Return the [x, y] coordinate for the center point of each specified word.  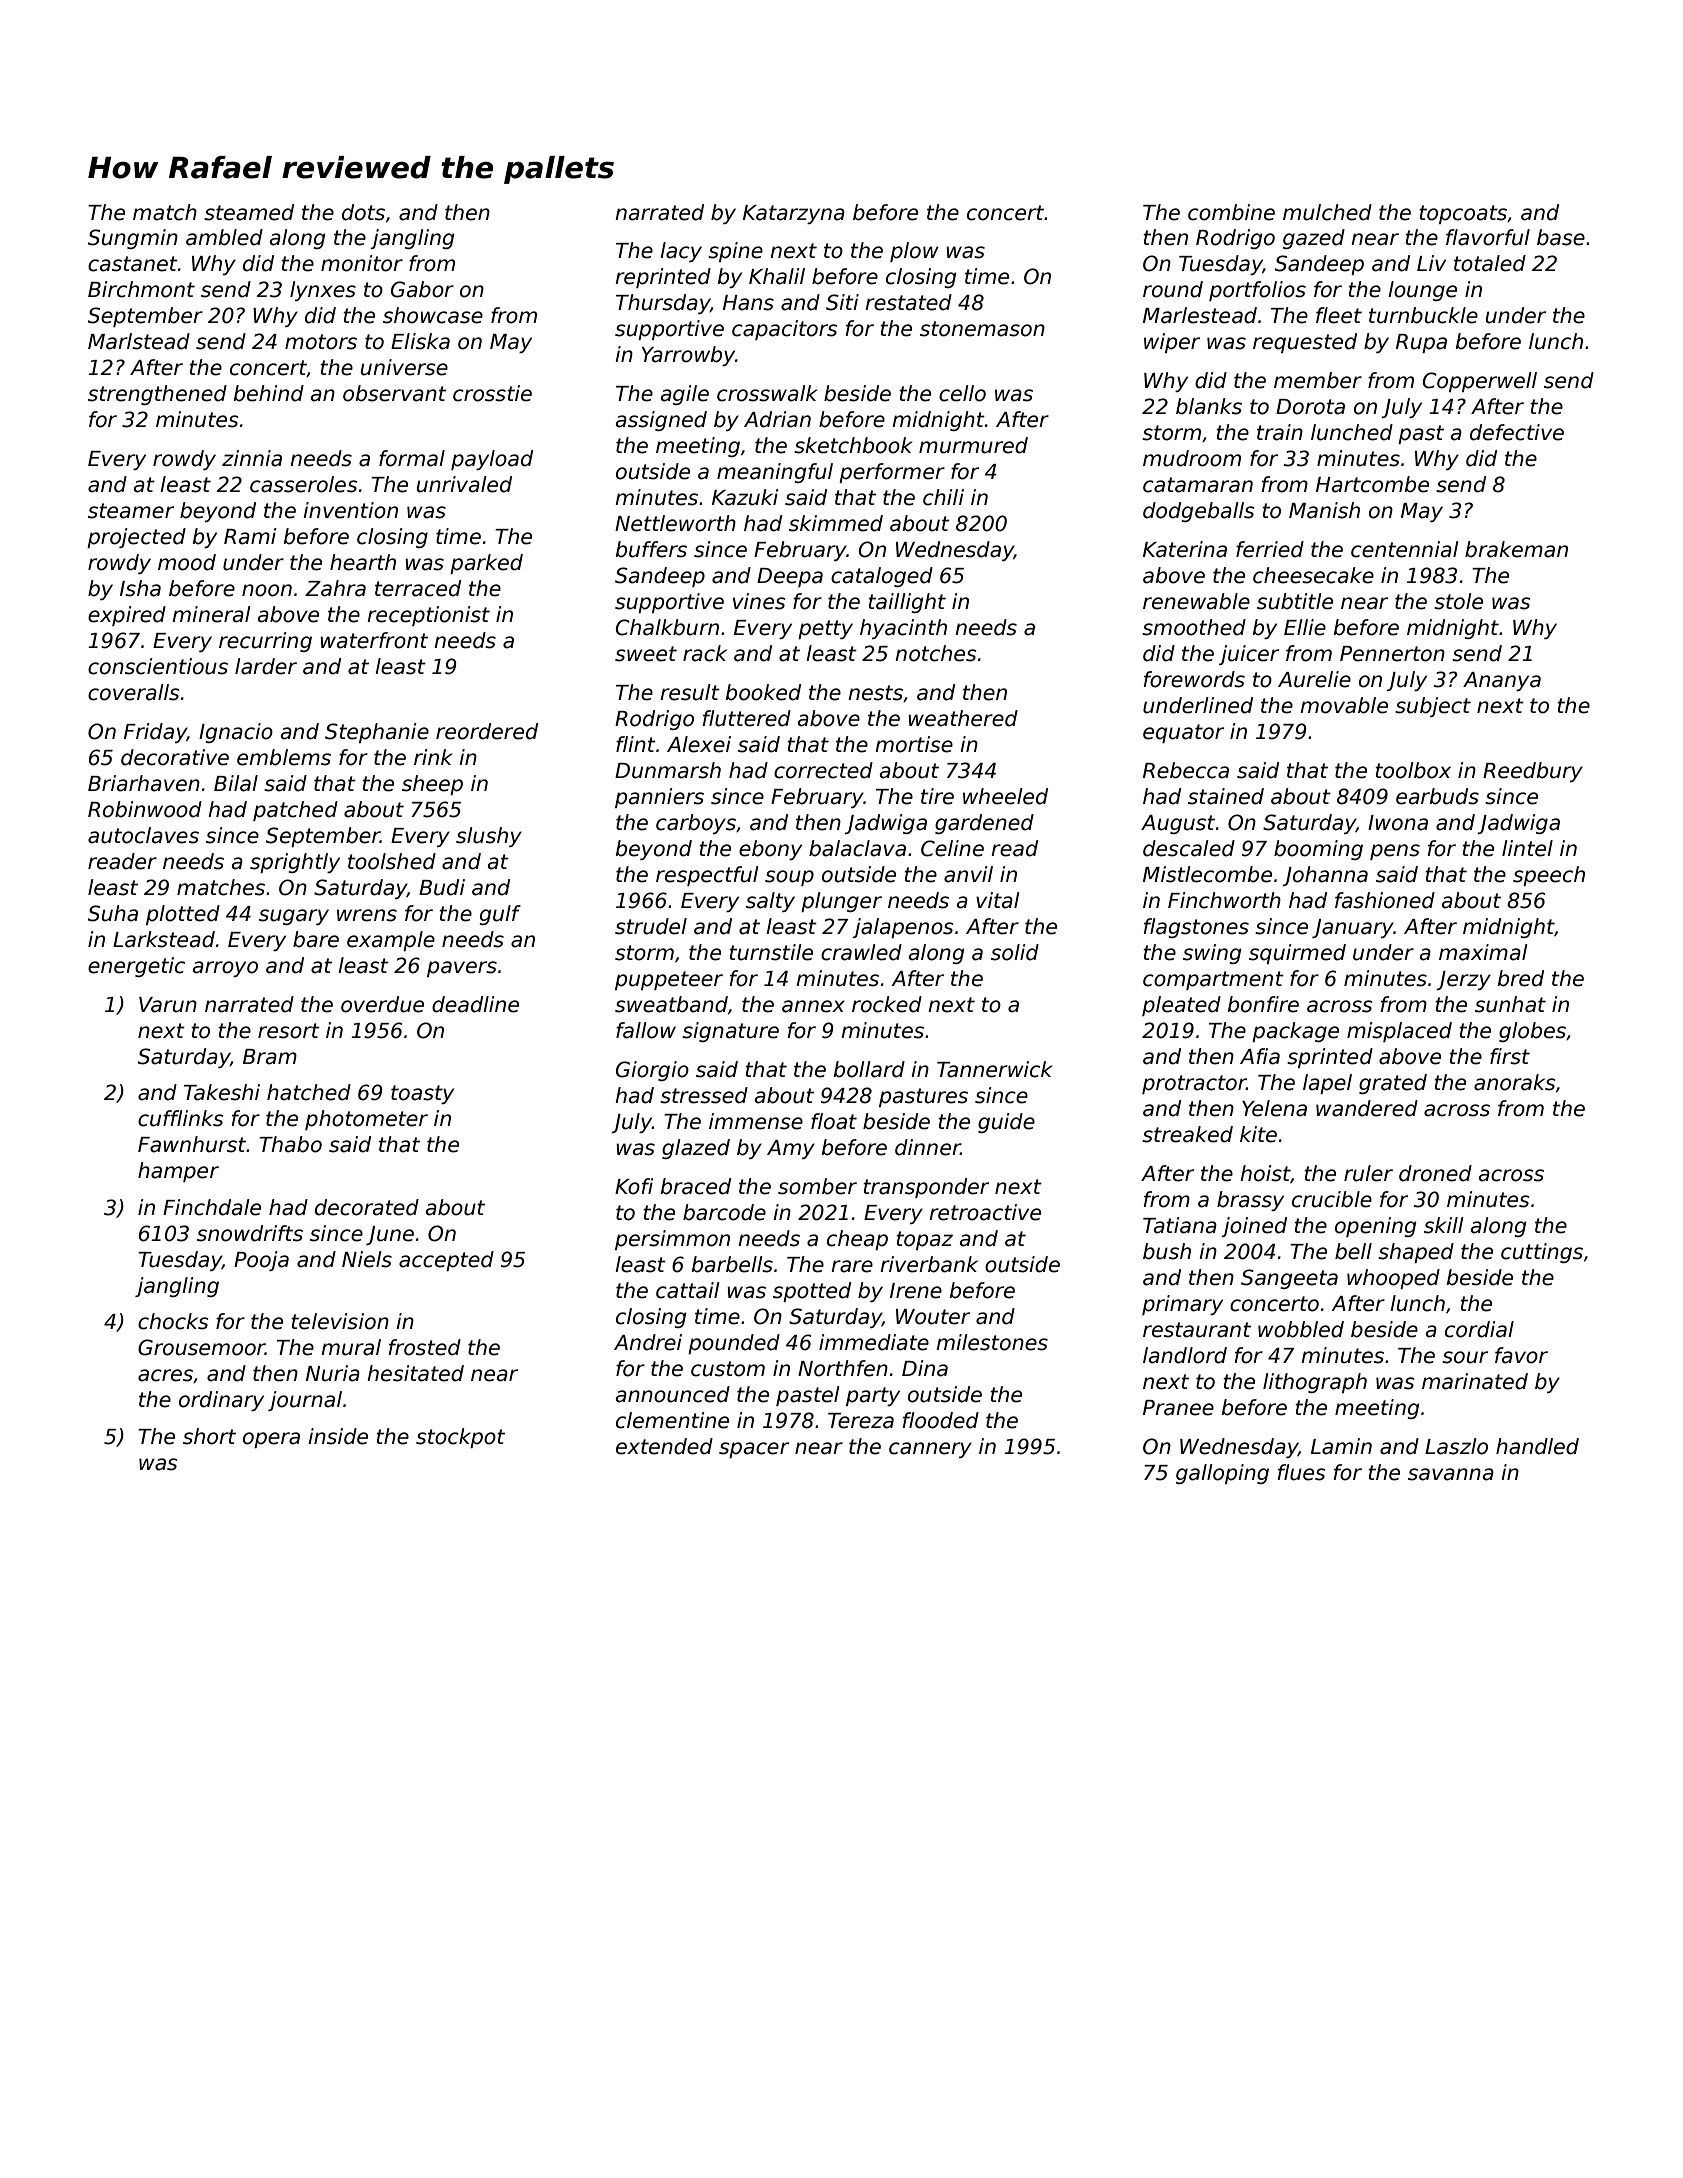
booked [763, 692]
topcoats [1463, 214]
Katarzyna [794, 214]
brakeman [1516, 549]
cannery [930, 1450]
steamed [249, 212]
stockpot [460, 1438]
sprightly [295, 863]
